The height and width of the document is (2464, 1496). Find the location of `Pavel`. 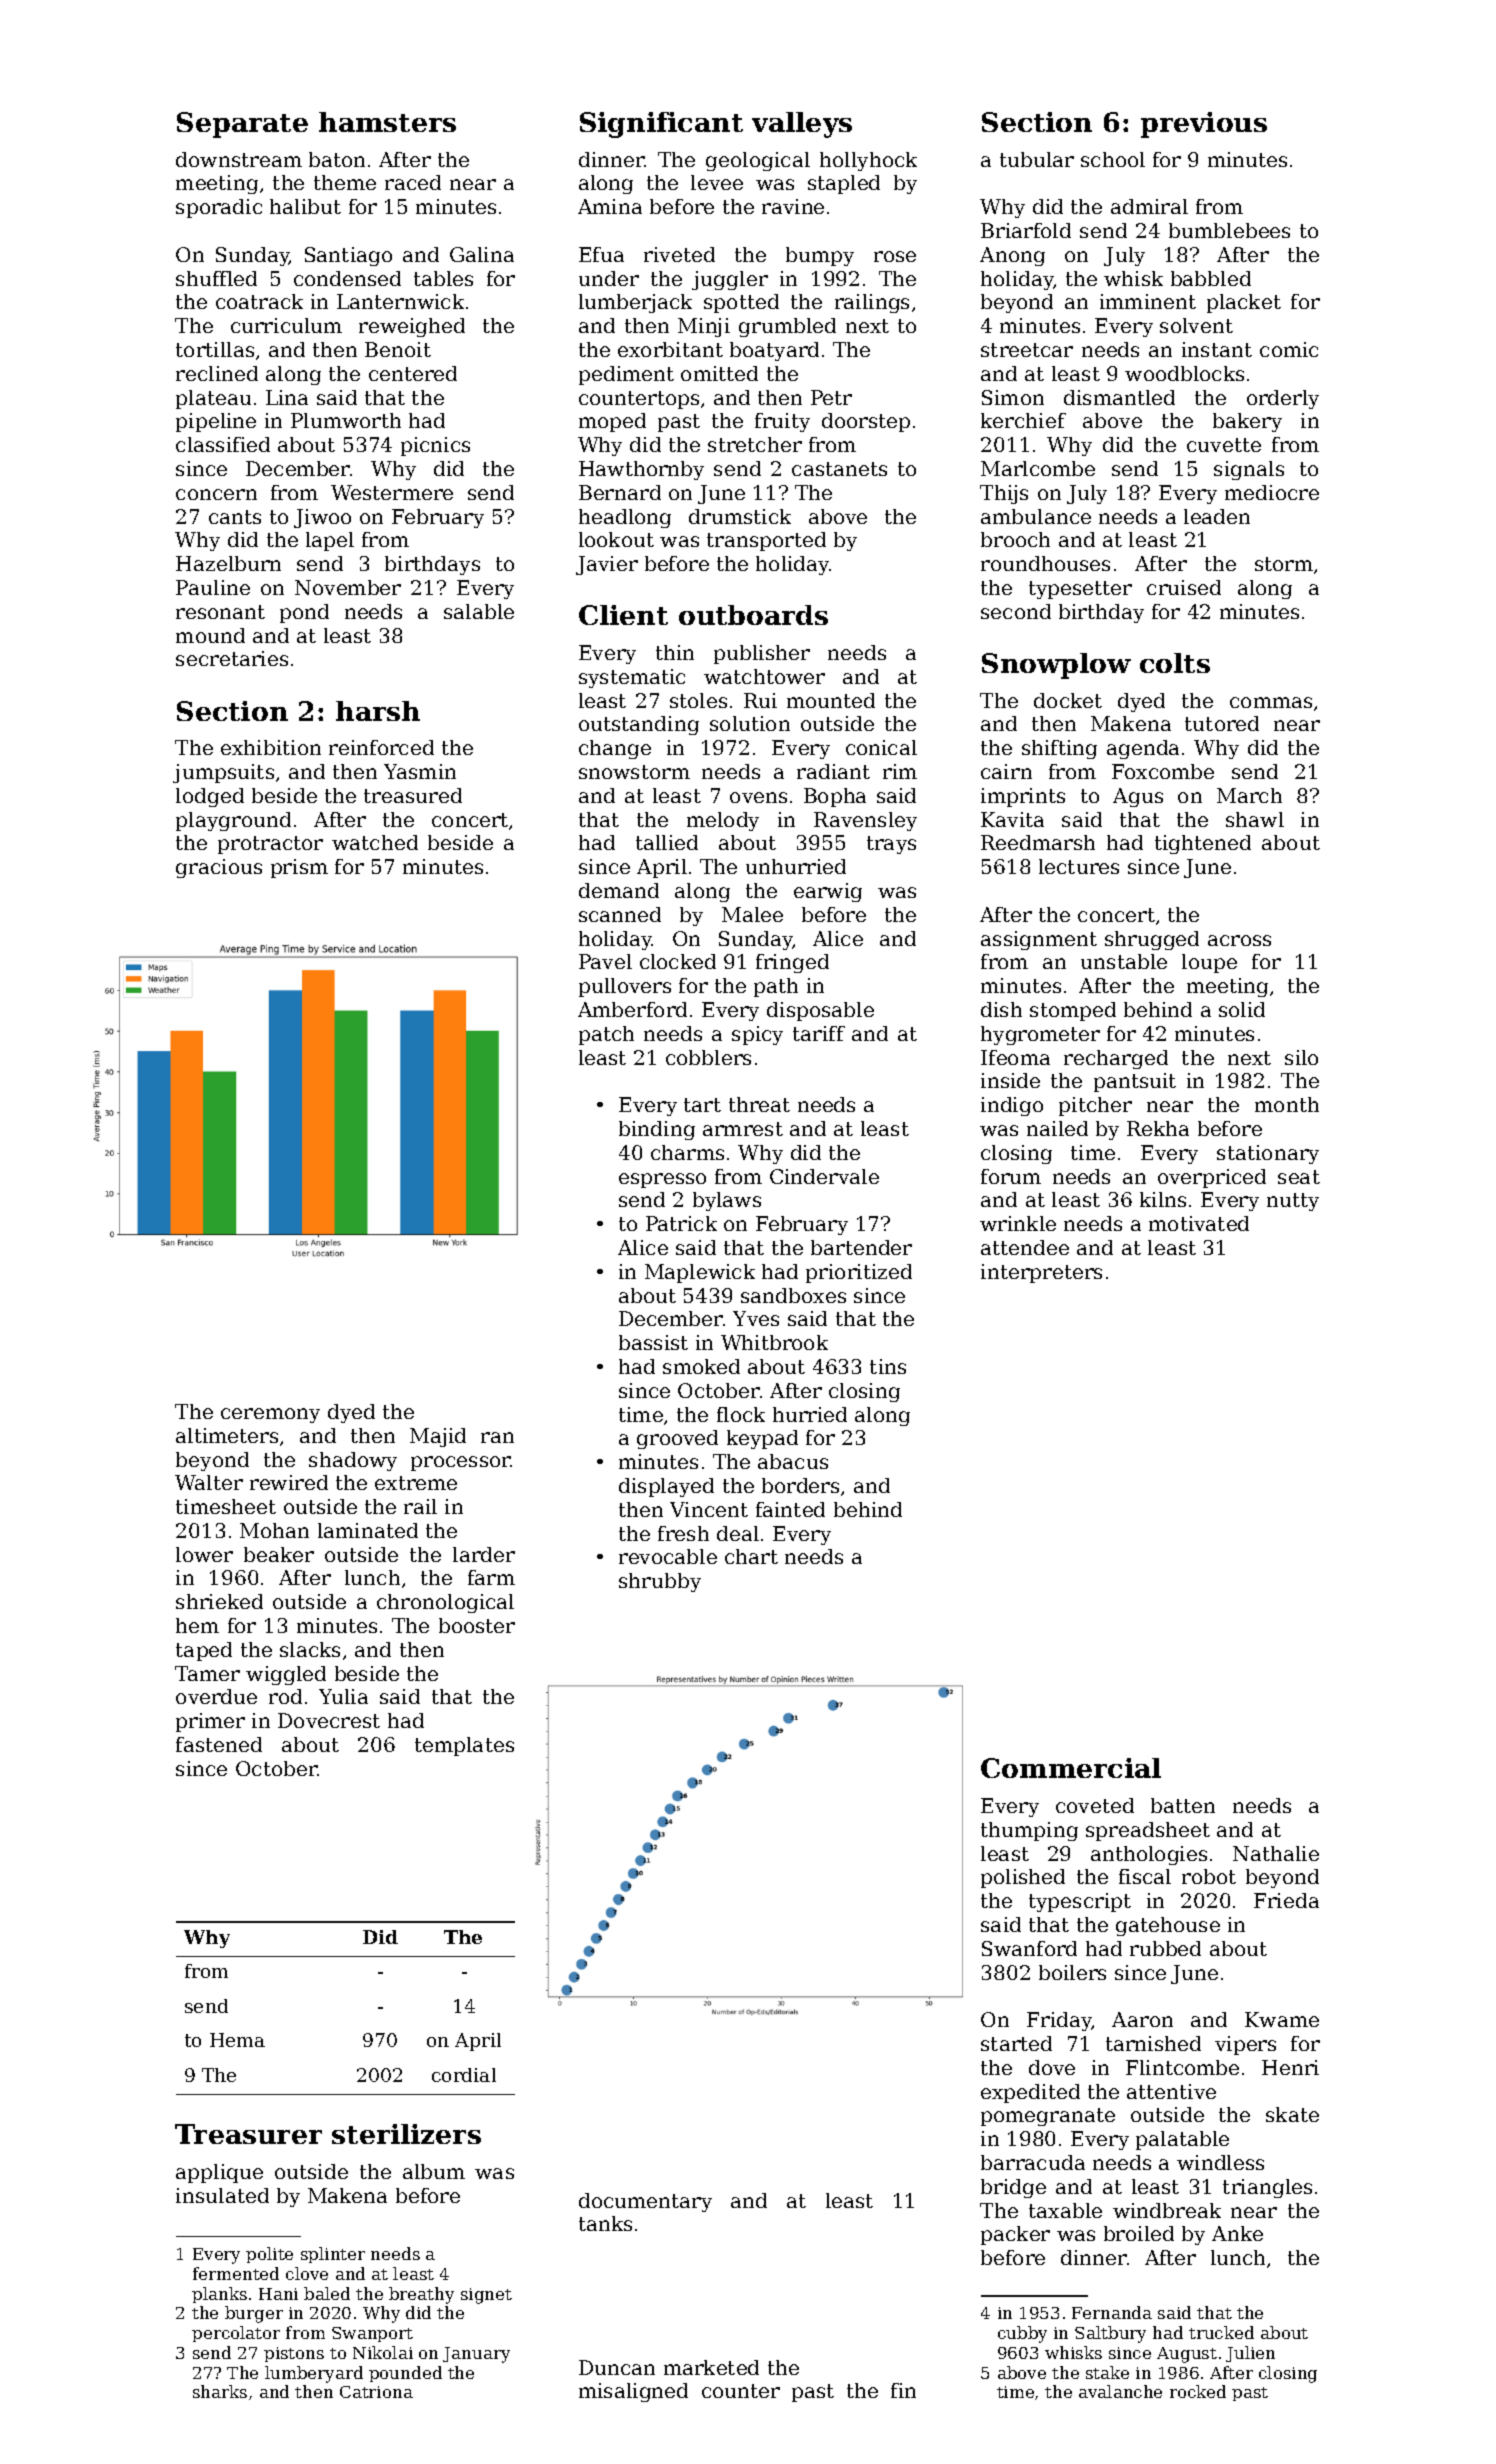

Pavel is located at coordinates (605, 961).
